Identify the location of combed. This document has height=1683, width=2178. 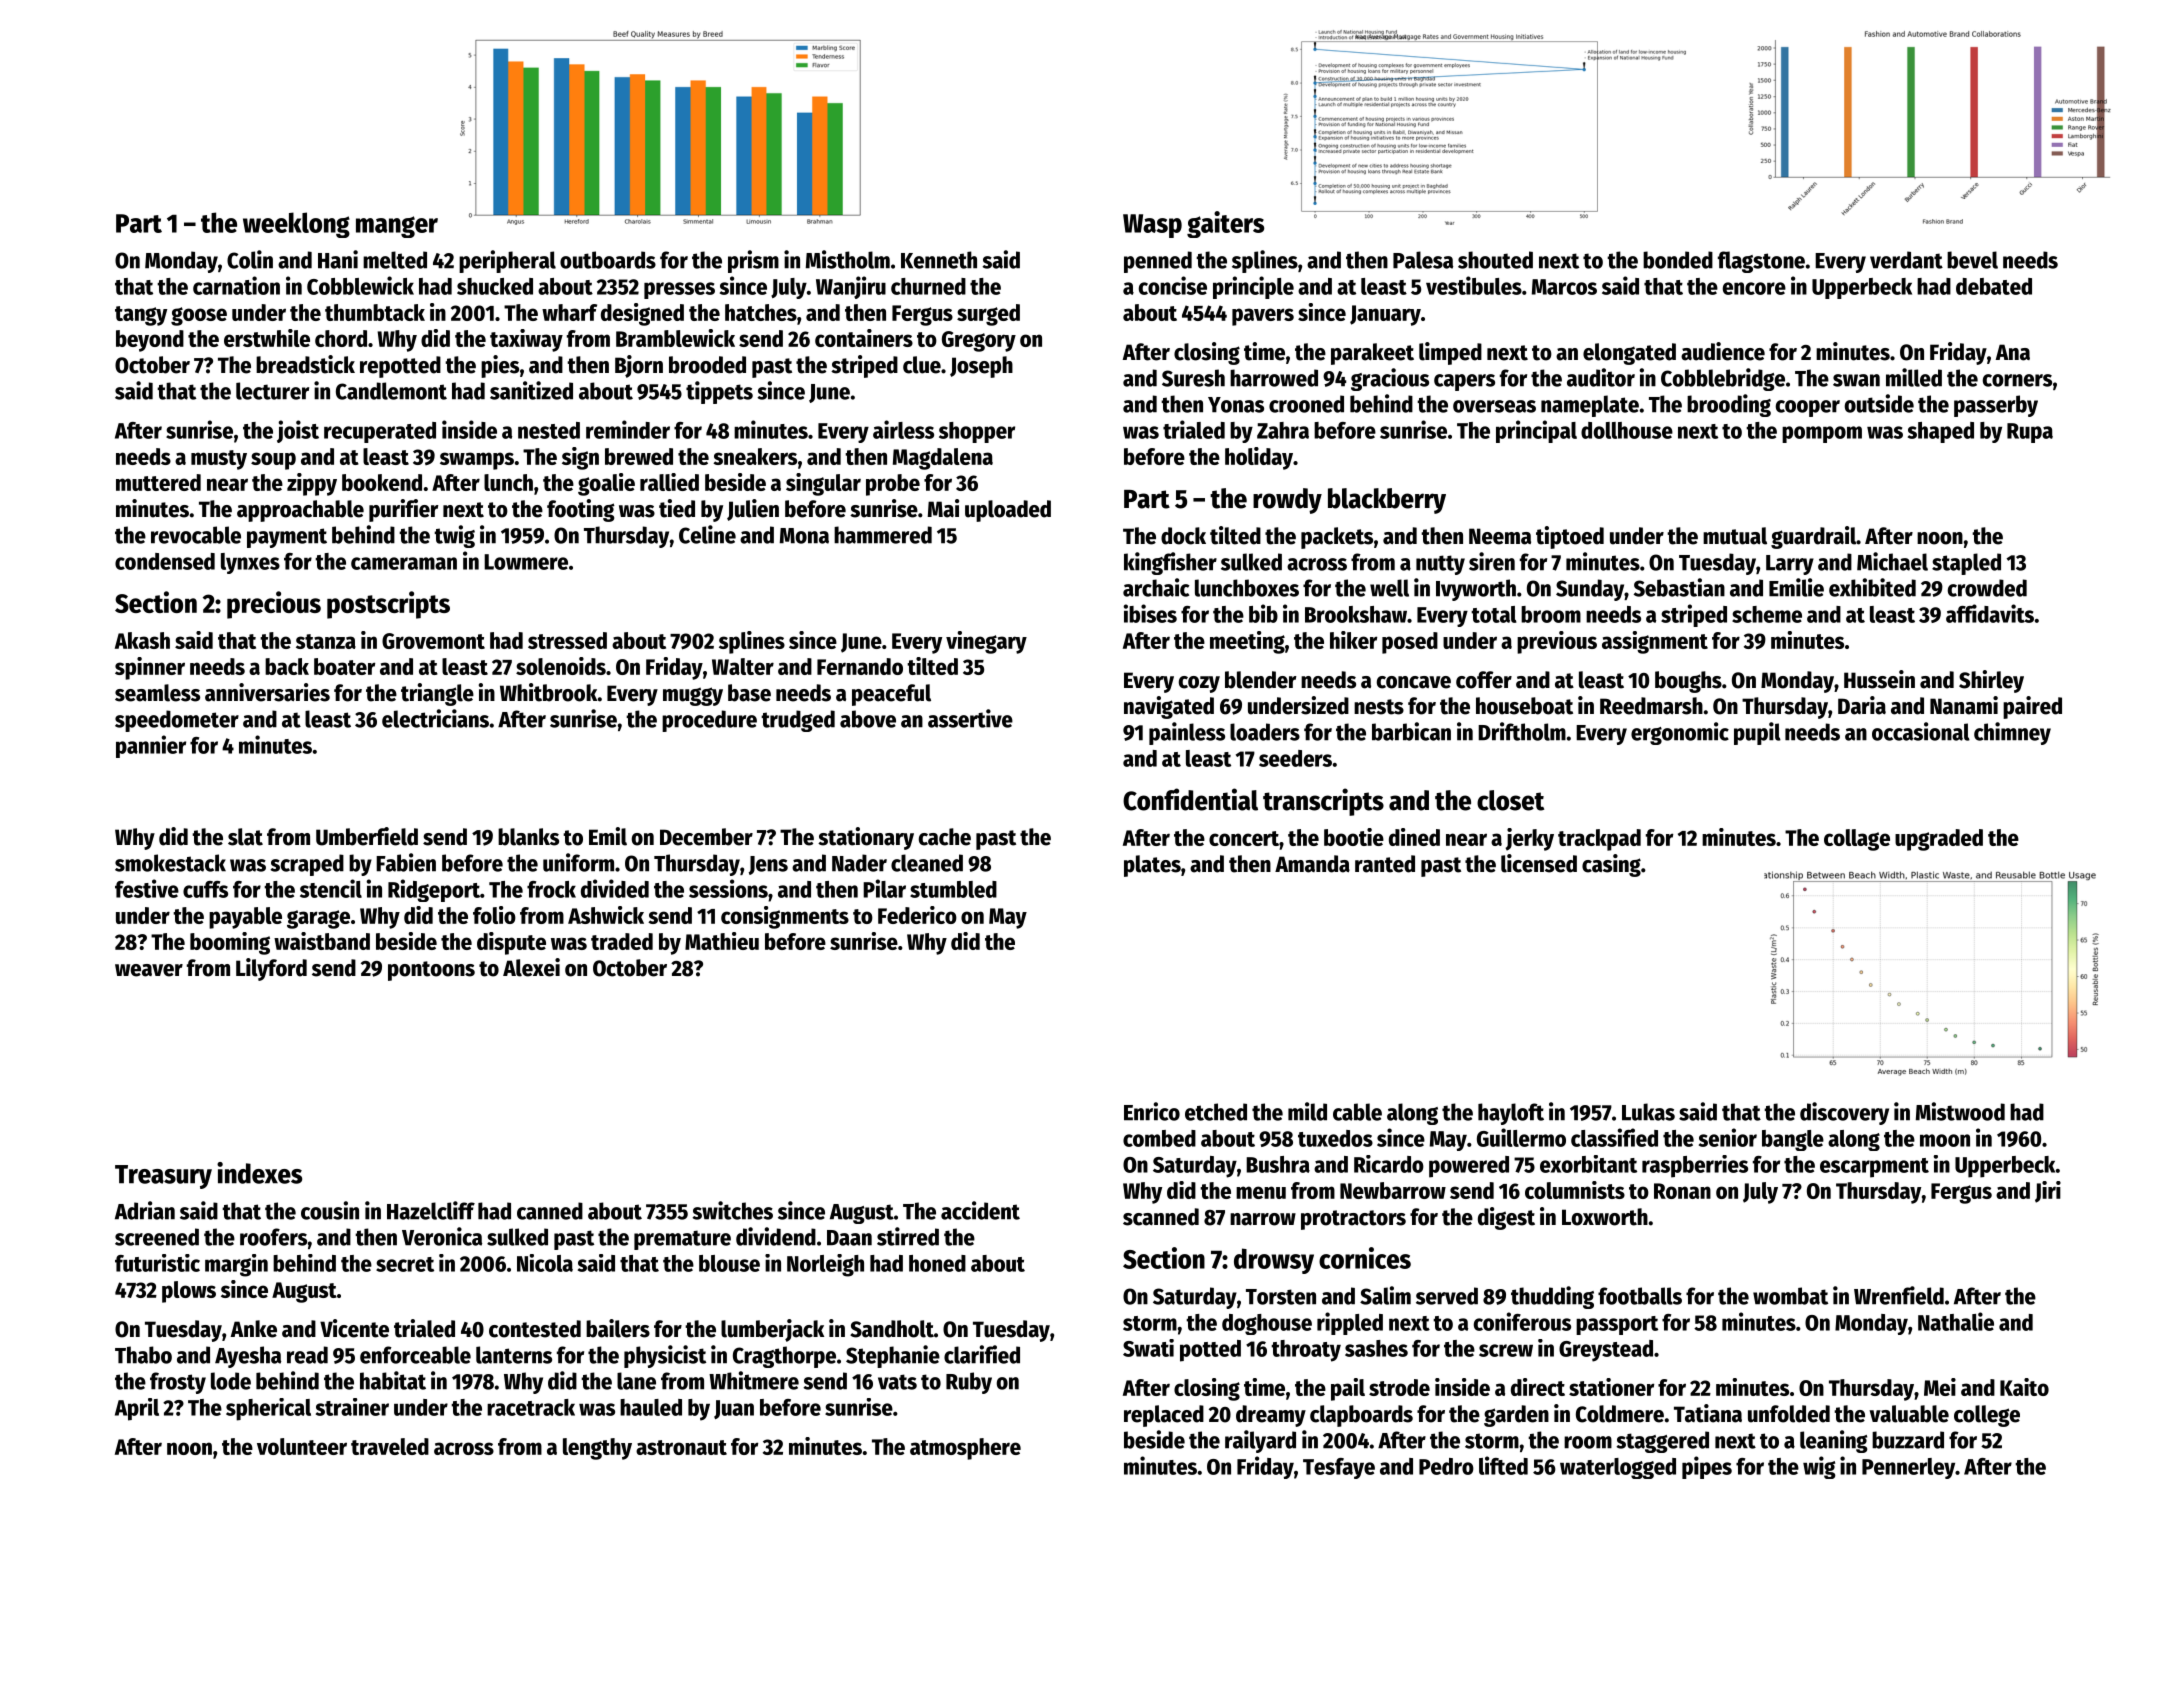
(1159, 1138).
